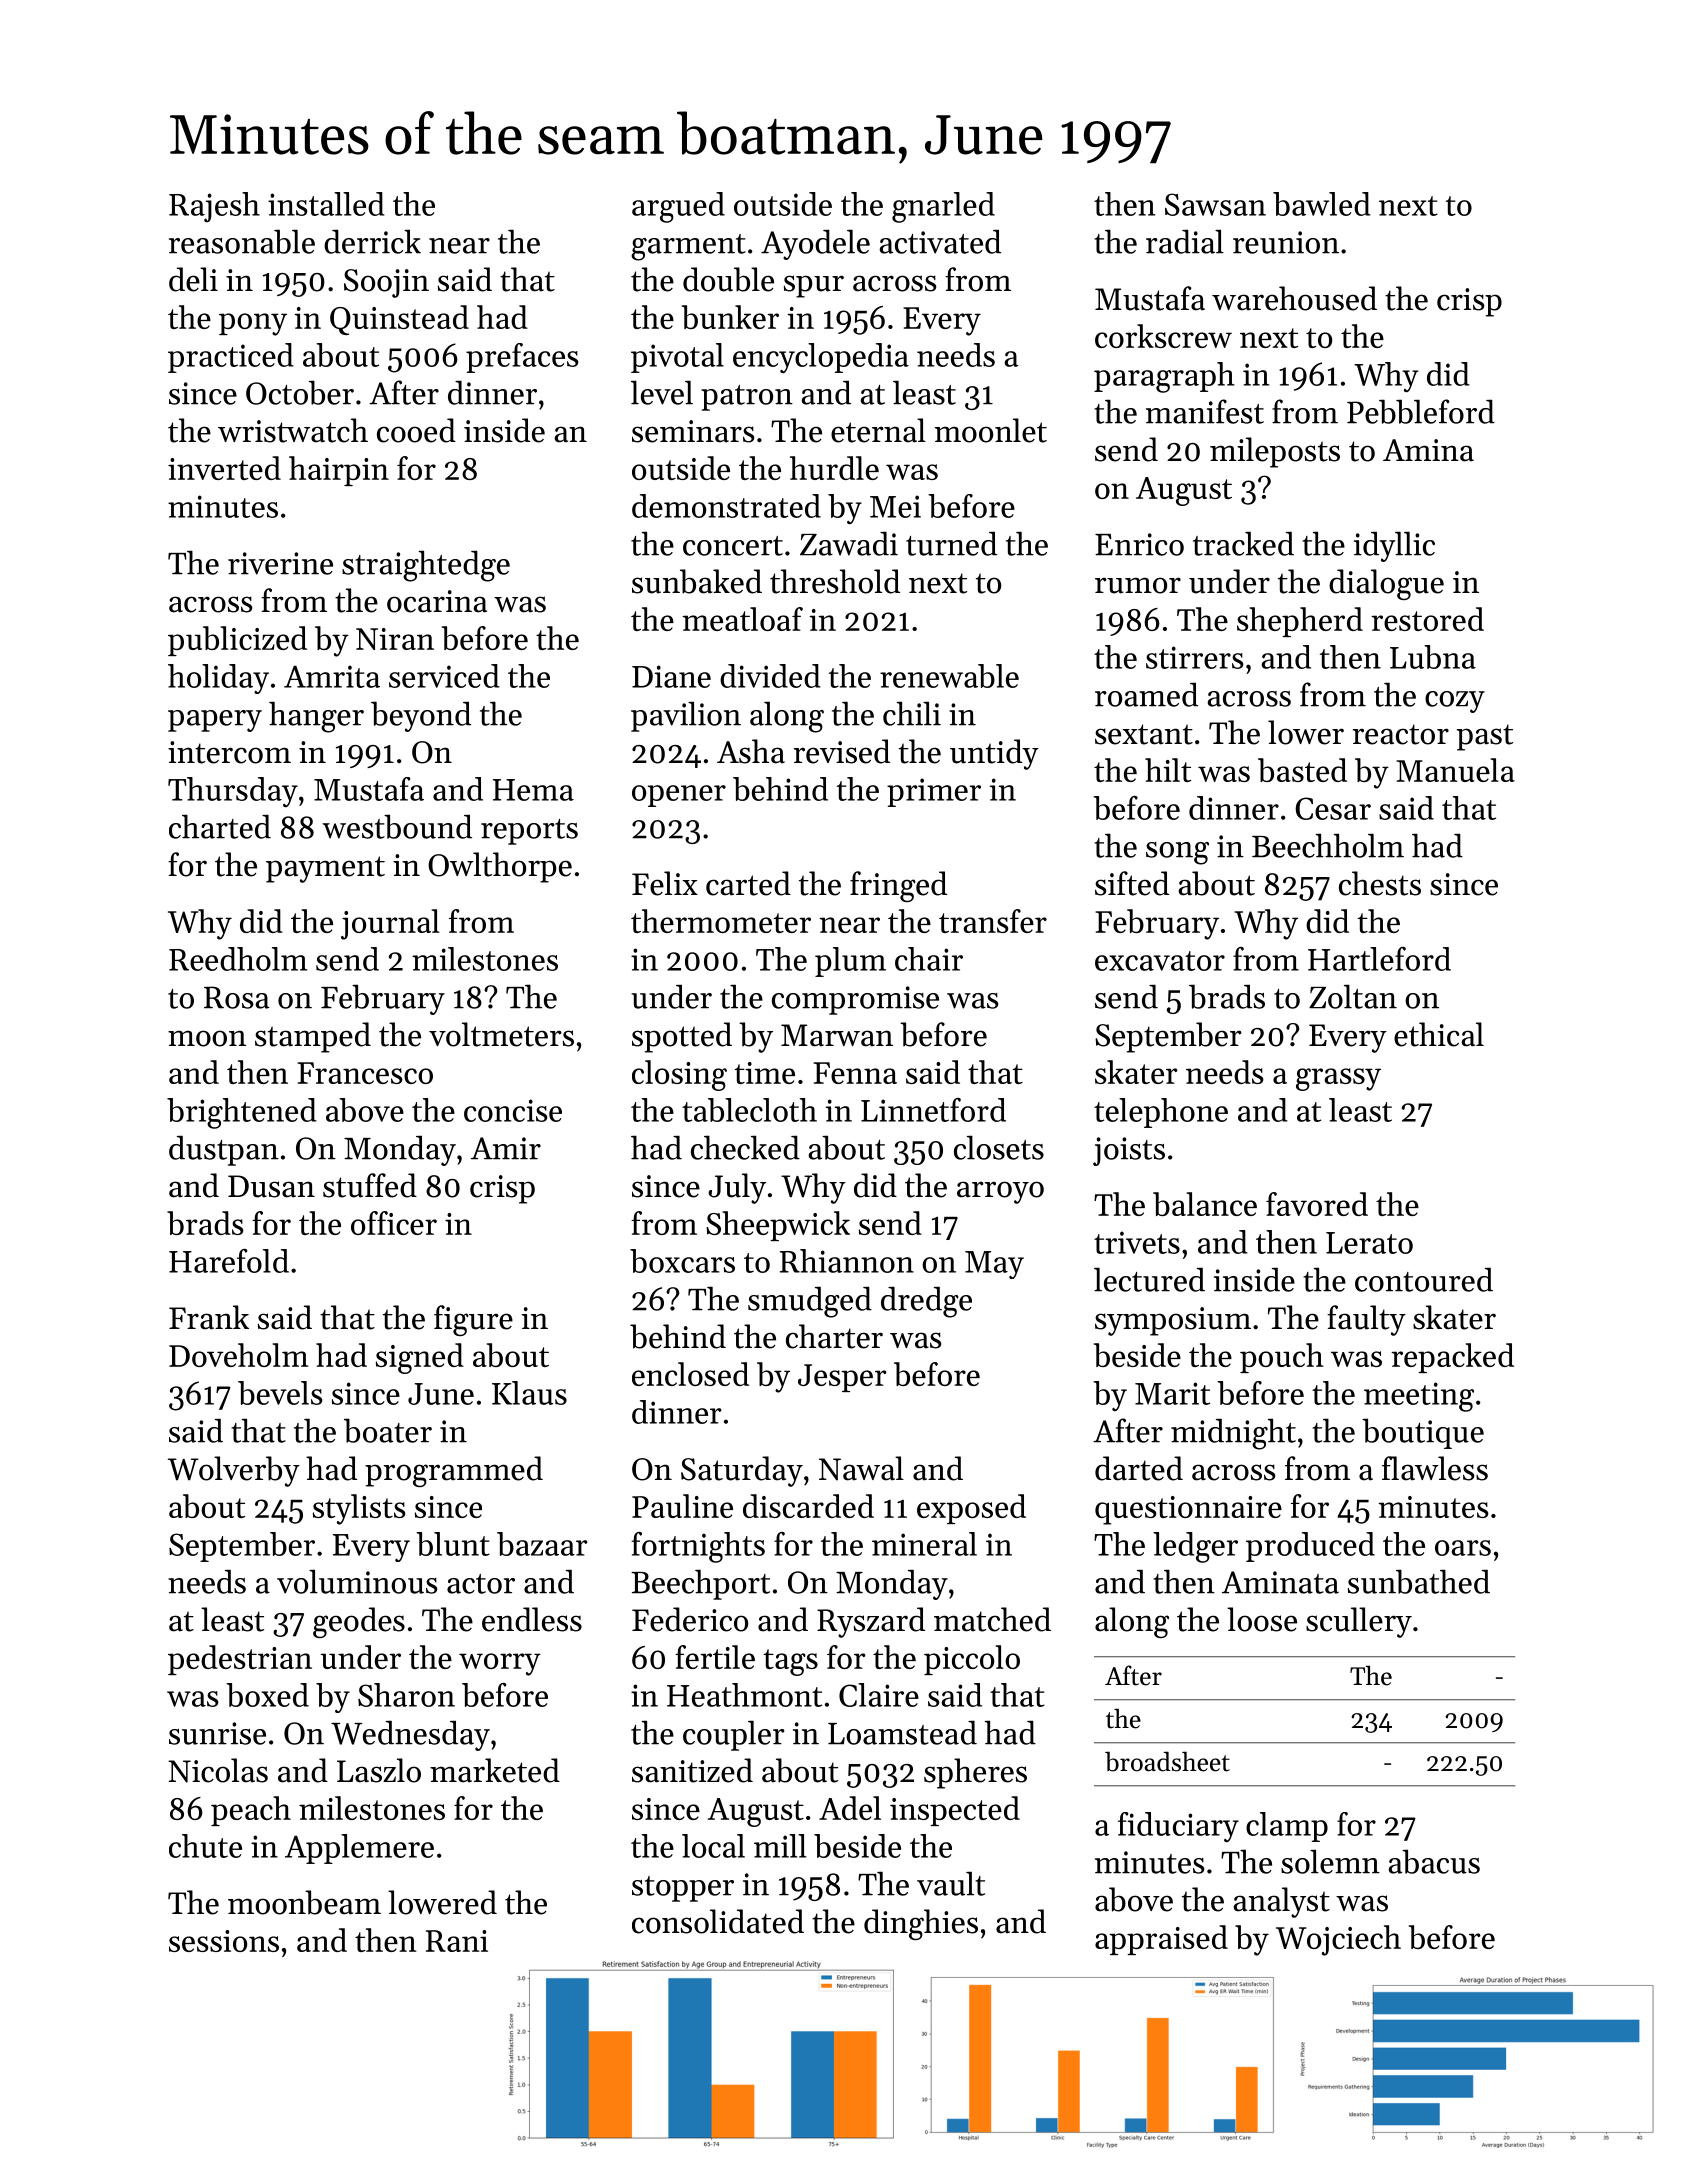 The image size is (1683, 2178). Describe the element at coordinates (1302, 770) in the screenshot. I see `basted` at that location.
